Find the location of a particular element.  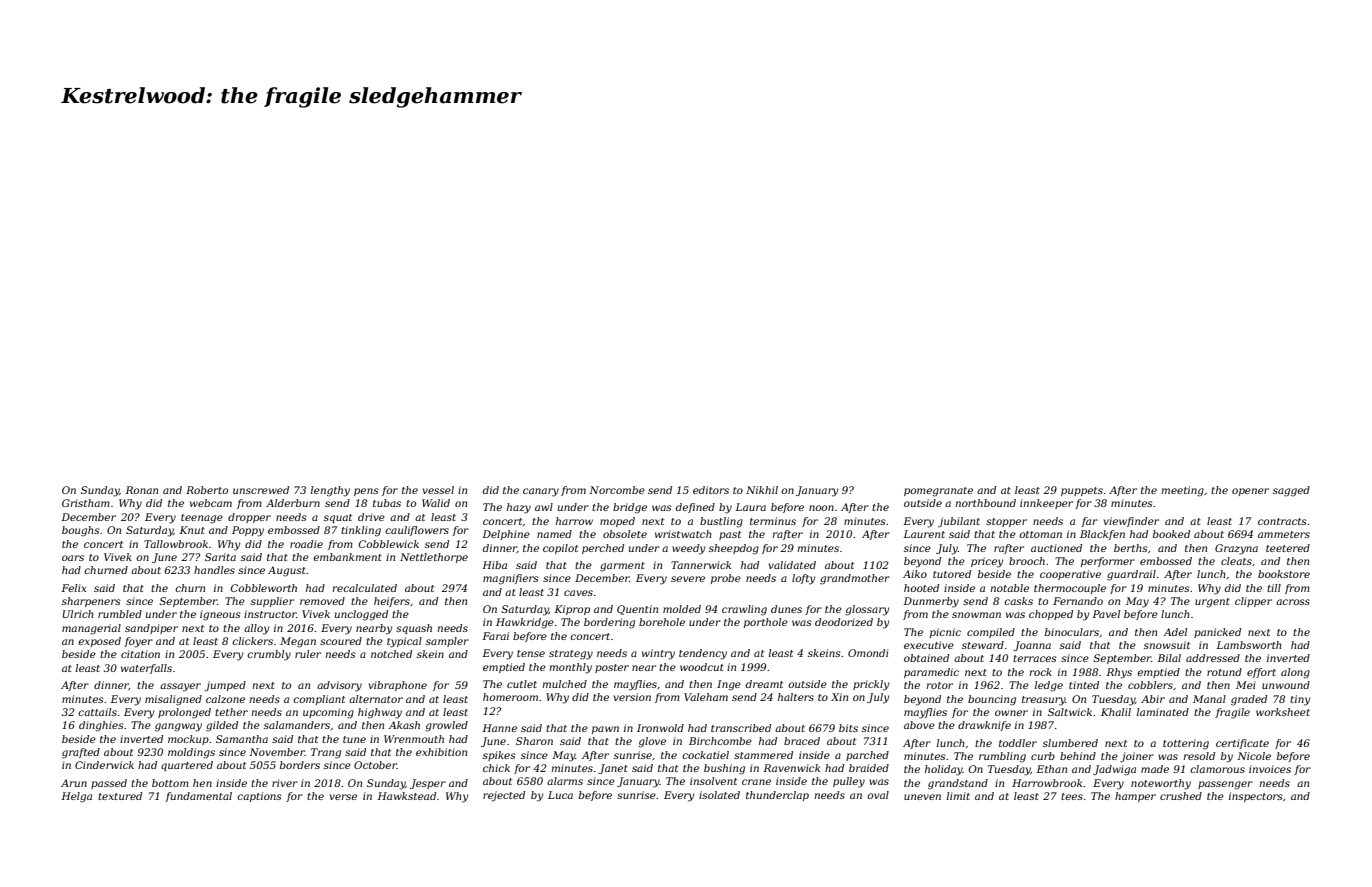

Mei is located at coordinates (1246, 685).
